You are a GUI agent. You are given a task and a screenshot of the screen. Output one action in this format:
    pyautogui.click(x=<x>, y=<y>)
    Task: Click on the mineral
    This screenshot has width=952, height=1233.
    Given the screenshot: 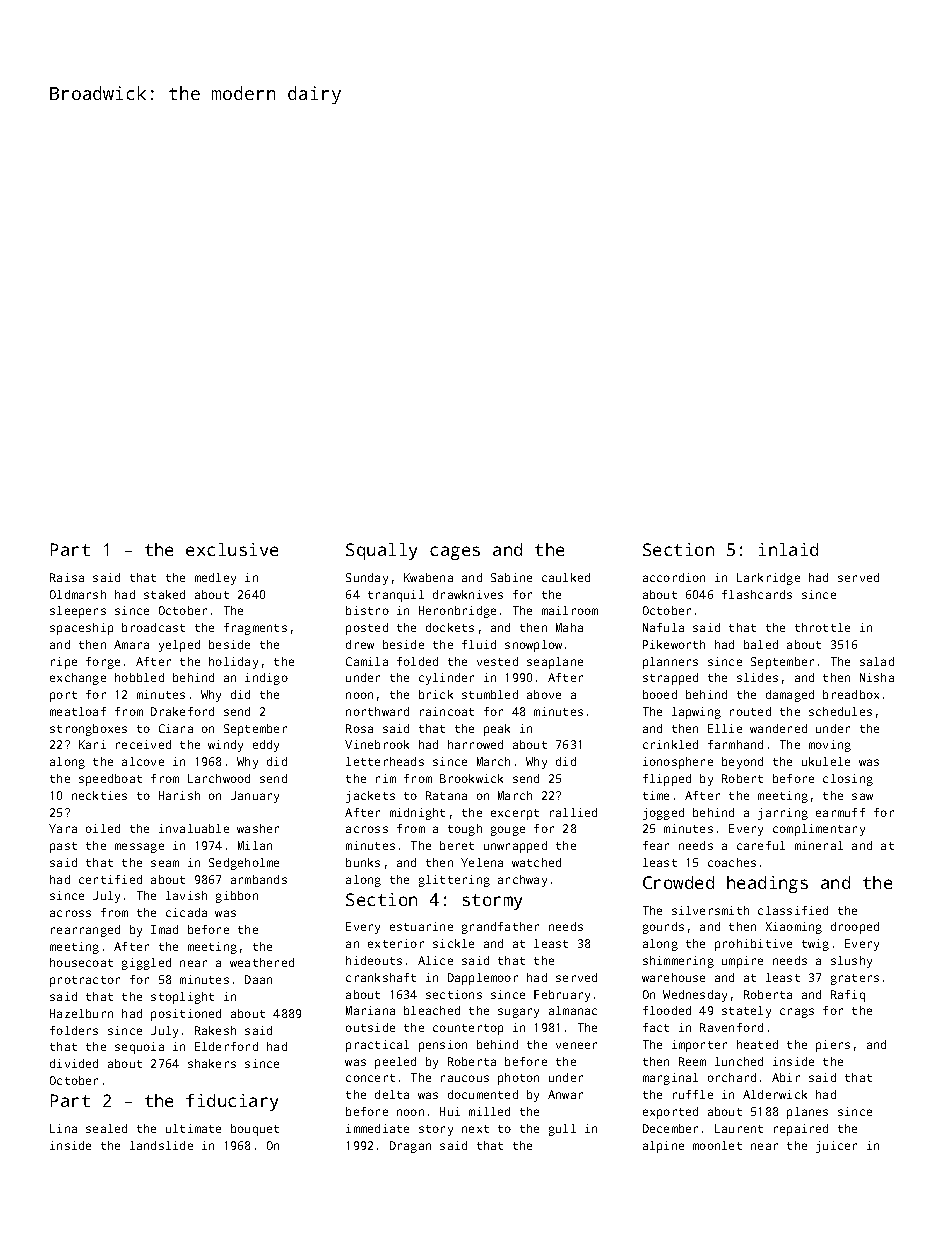 What is the action you would take?
    pyautogui.click(x=819, y=845)
